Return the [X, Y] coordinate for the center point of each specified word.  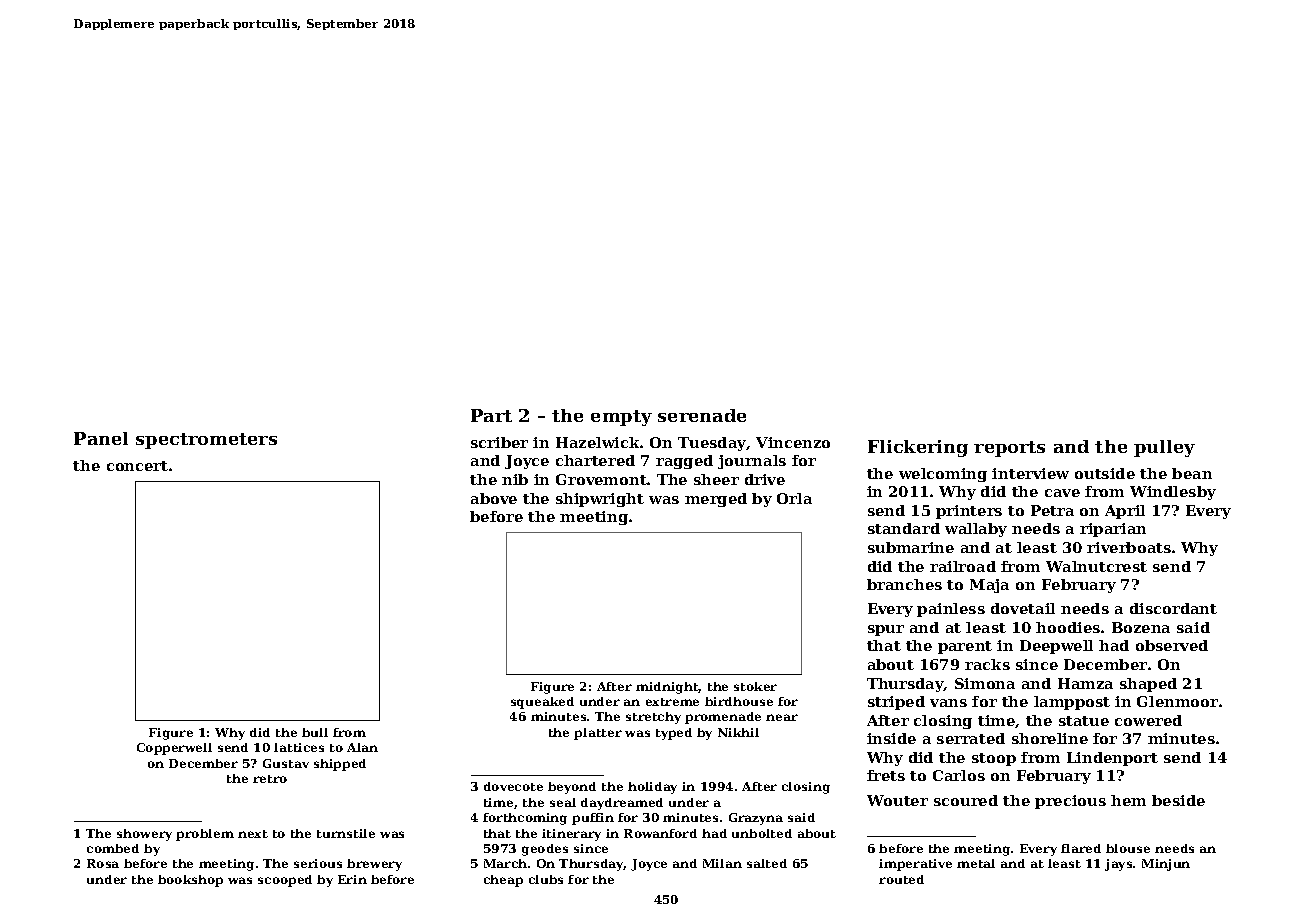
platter [598, 734]
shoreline [1050, 738]
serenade [702, 415]
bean [1192, 473]
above [494, 498]
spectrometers [206, 441]
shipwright [600, 500]
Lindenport [1112, 759]
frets [886, 775]
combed [113, 848]
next [253, 834]
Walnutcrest [1096, 566]
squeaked [542, 703]
